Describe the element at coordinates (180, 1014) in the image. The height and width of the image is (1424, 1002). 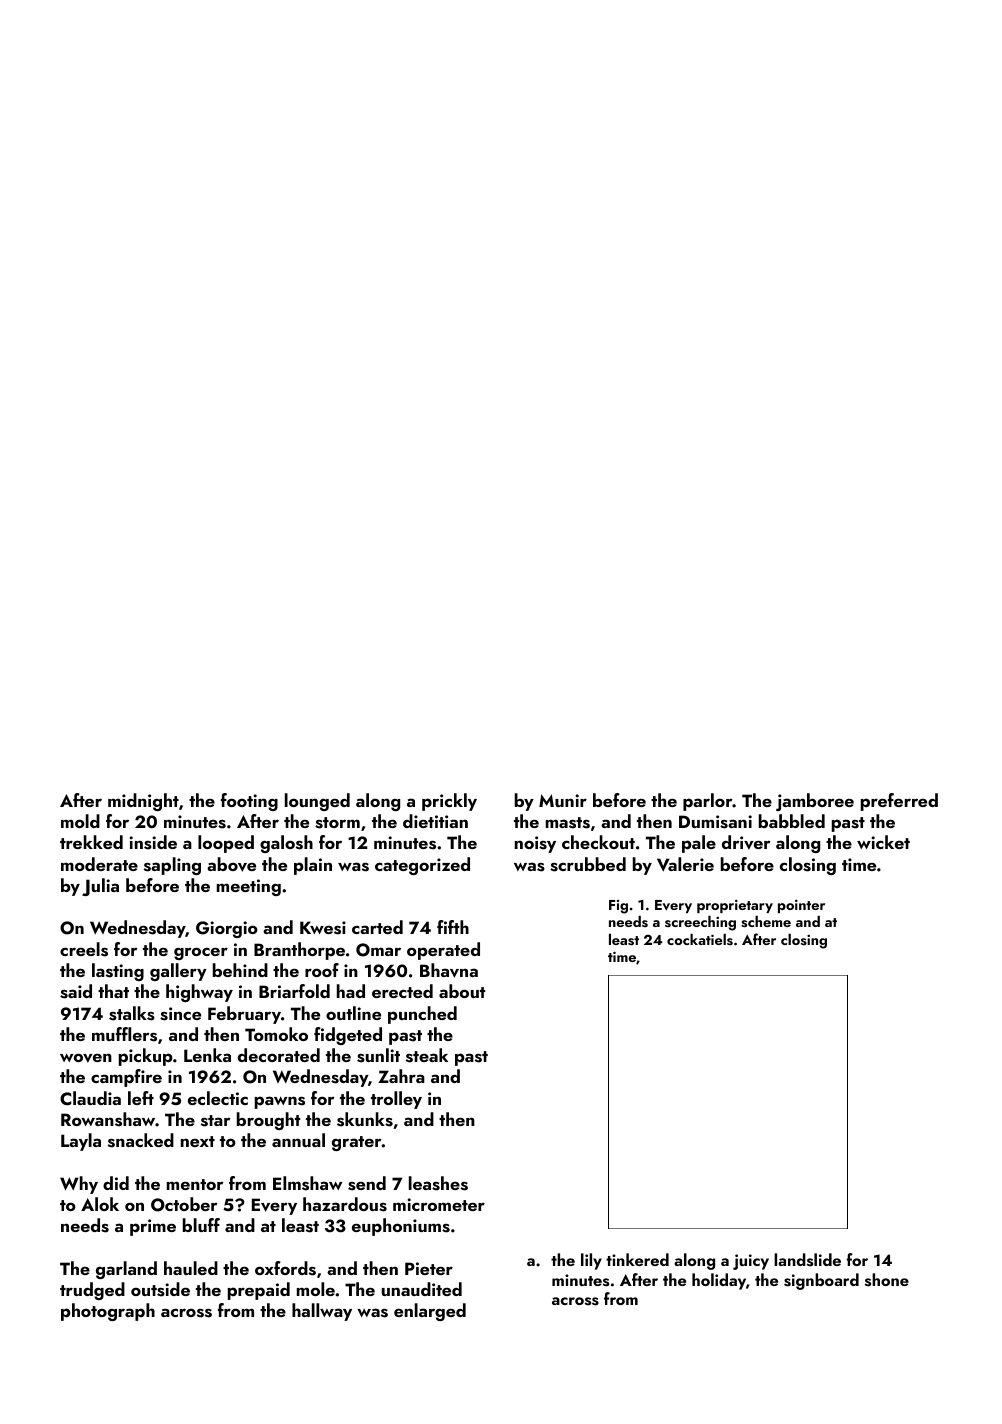
I see `since` at that location.
